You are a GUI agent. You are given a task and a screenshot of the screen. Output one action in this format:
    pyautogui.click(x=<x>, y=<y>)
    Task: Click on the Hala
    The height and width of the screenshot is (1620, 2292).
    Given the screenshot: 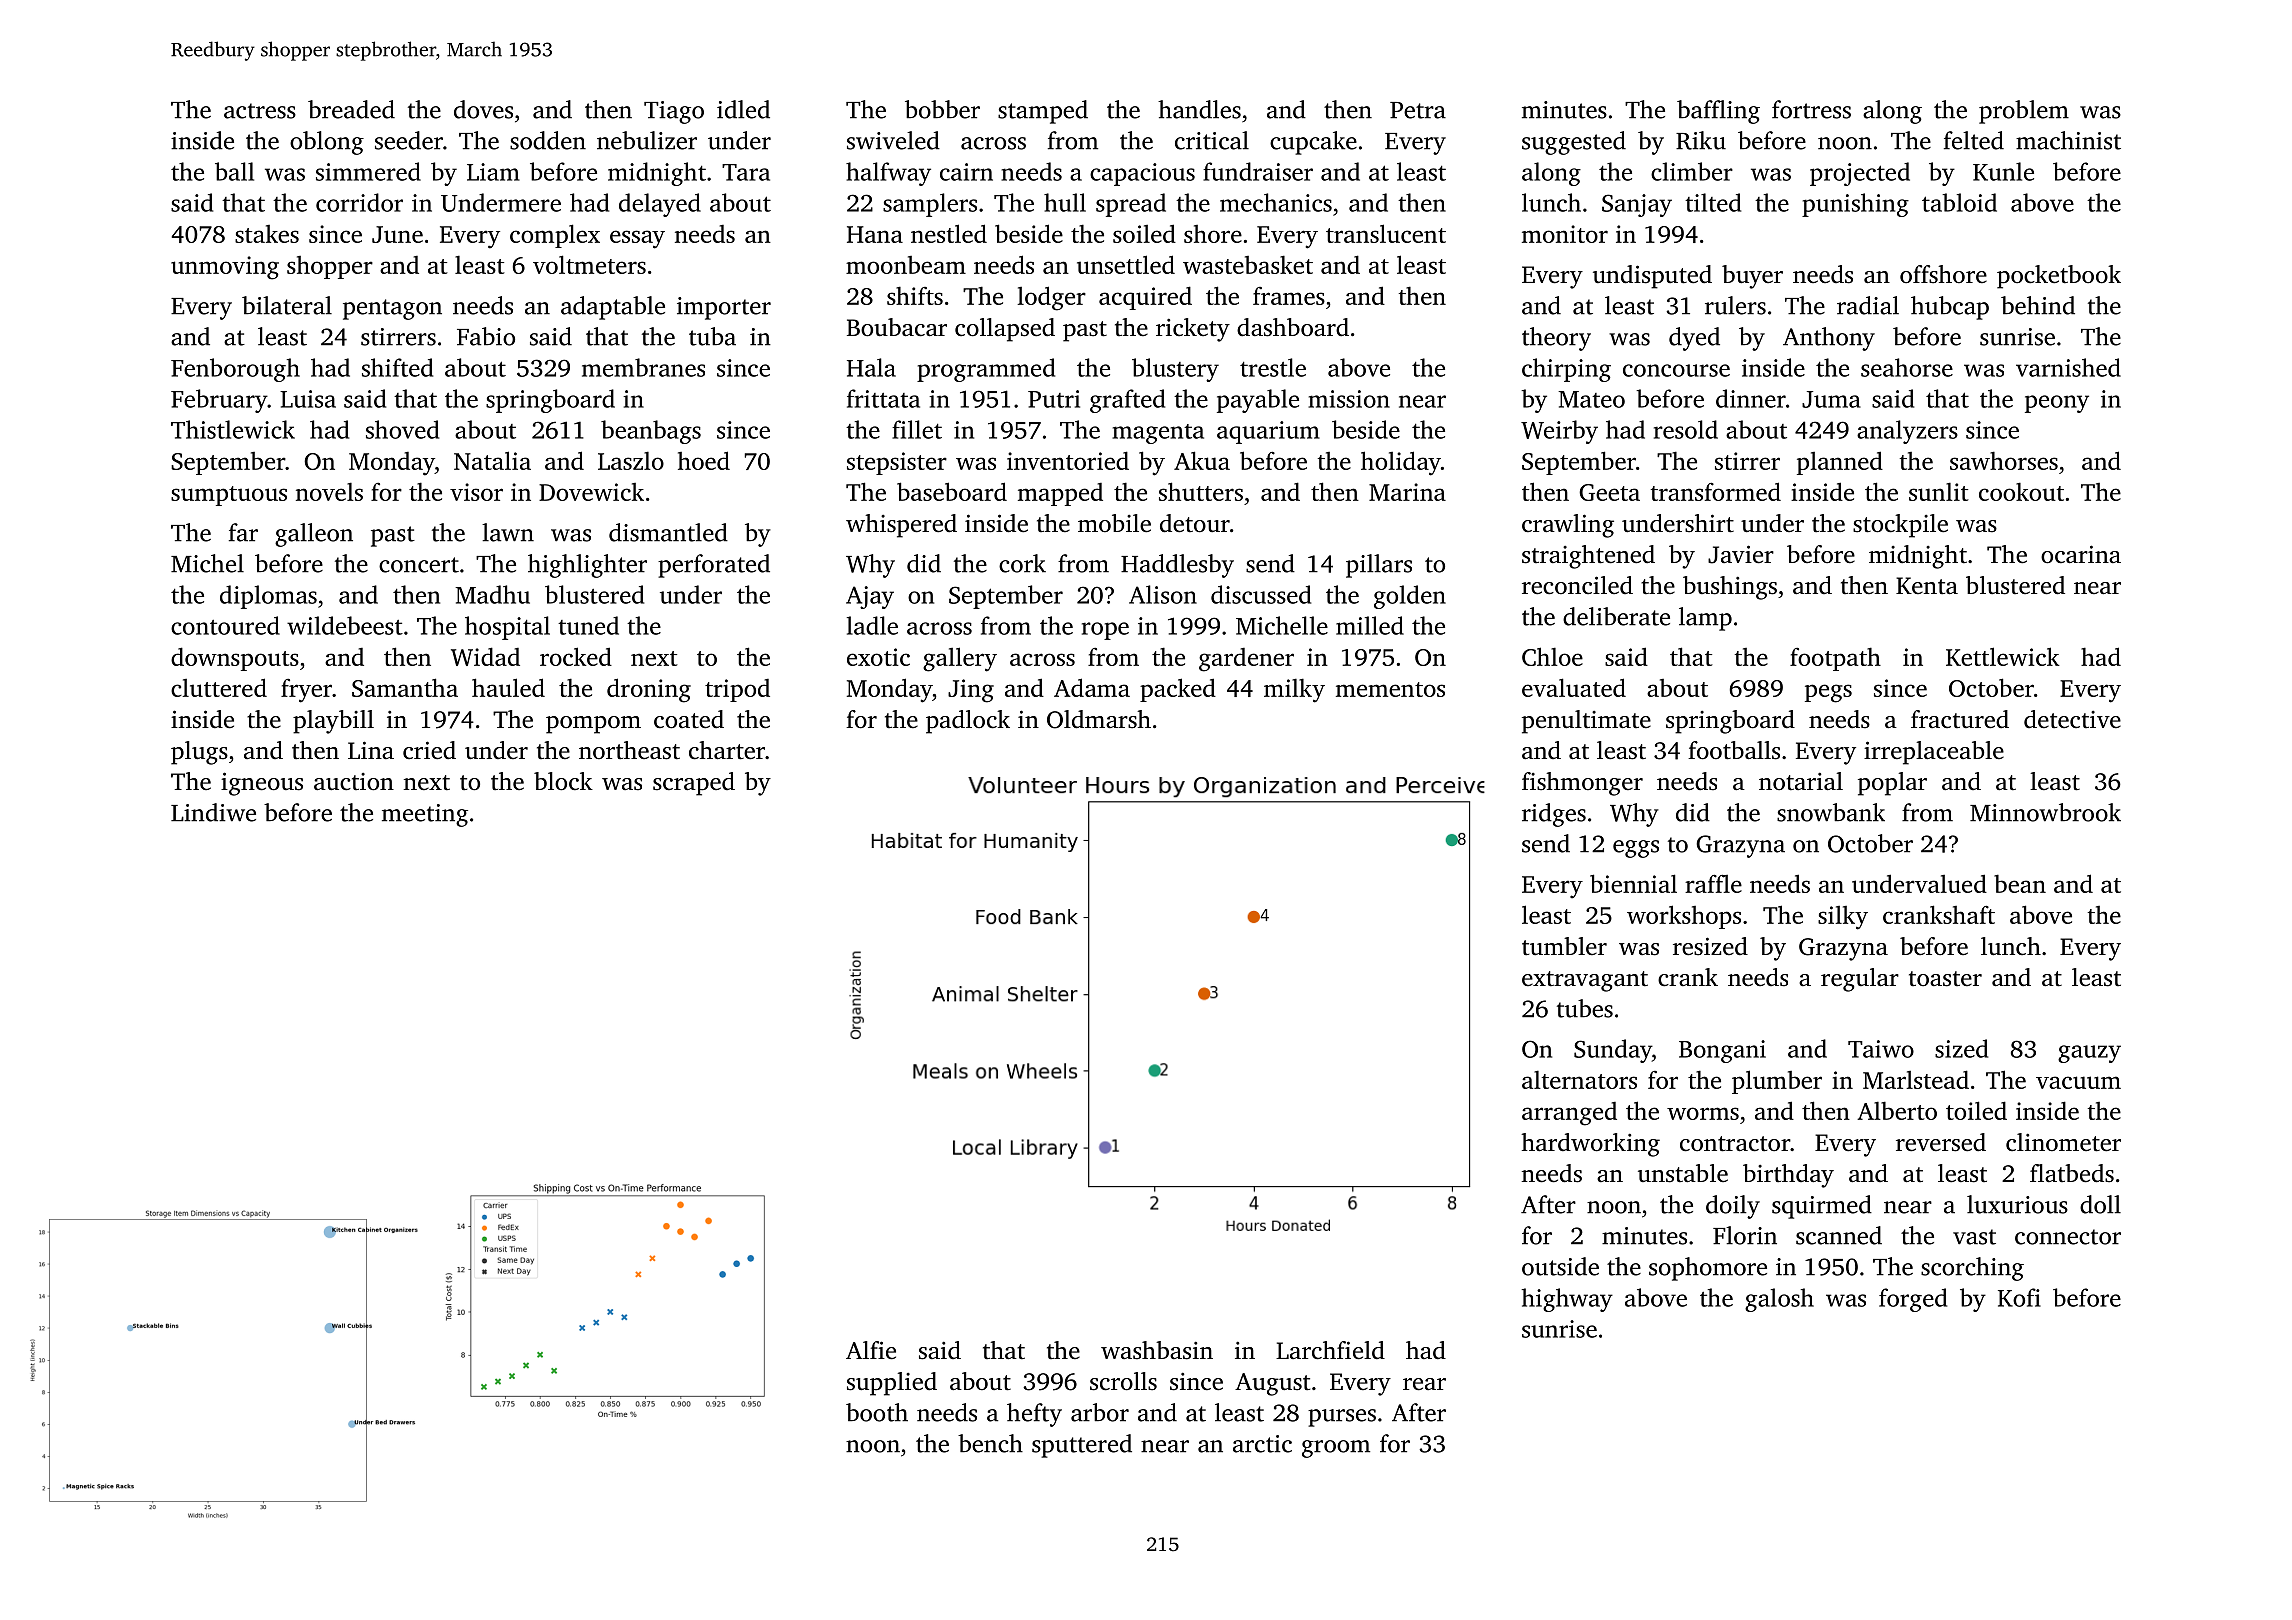 What is the action you would take?
    pyautogui.click(x=871, y=367)
